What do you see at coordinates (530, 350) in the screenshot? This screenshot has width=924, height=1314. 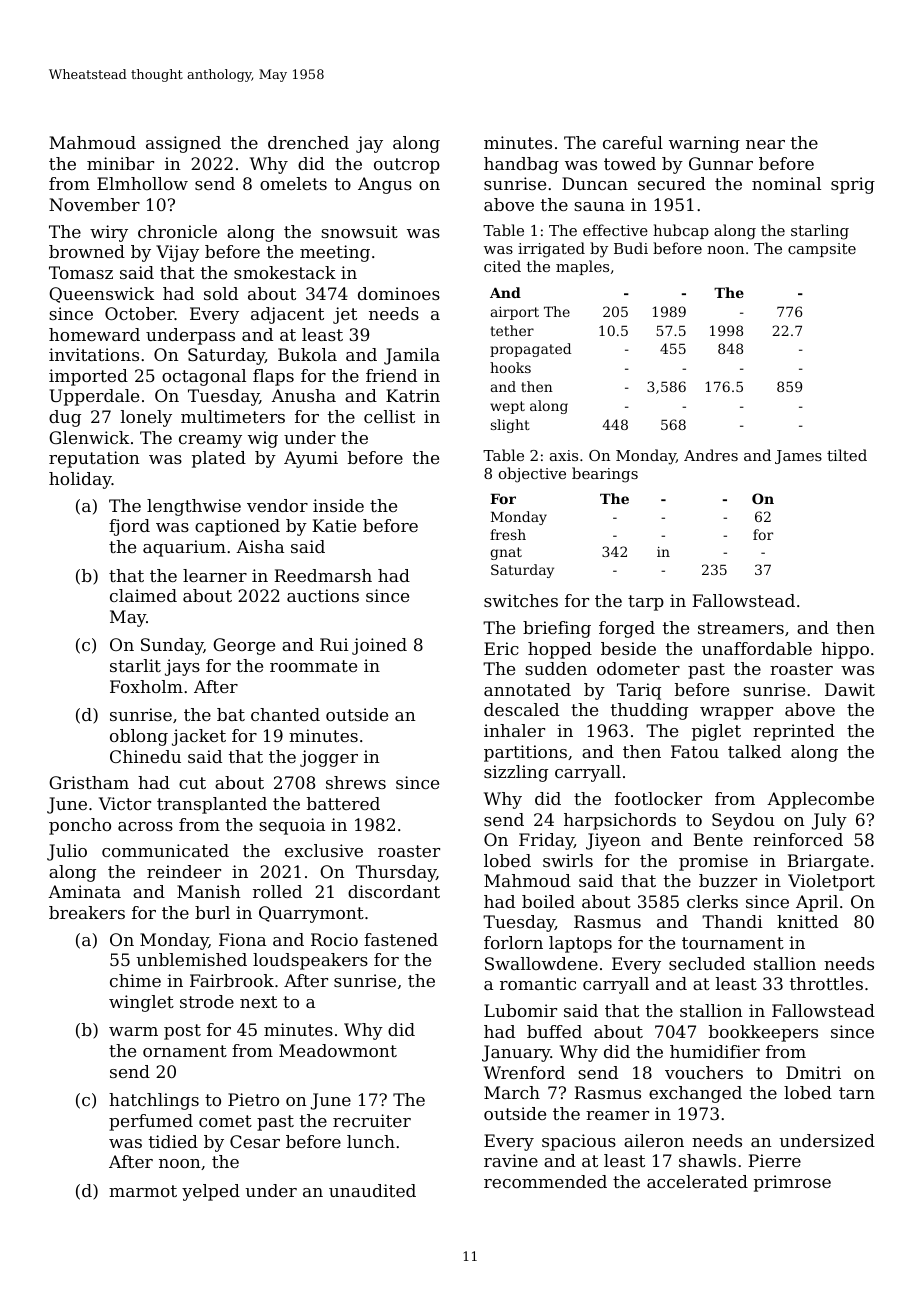 I see `propagated` at bounding box center [530, 350].
